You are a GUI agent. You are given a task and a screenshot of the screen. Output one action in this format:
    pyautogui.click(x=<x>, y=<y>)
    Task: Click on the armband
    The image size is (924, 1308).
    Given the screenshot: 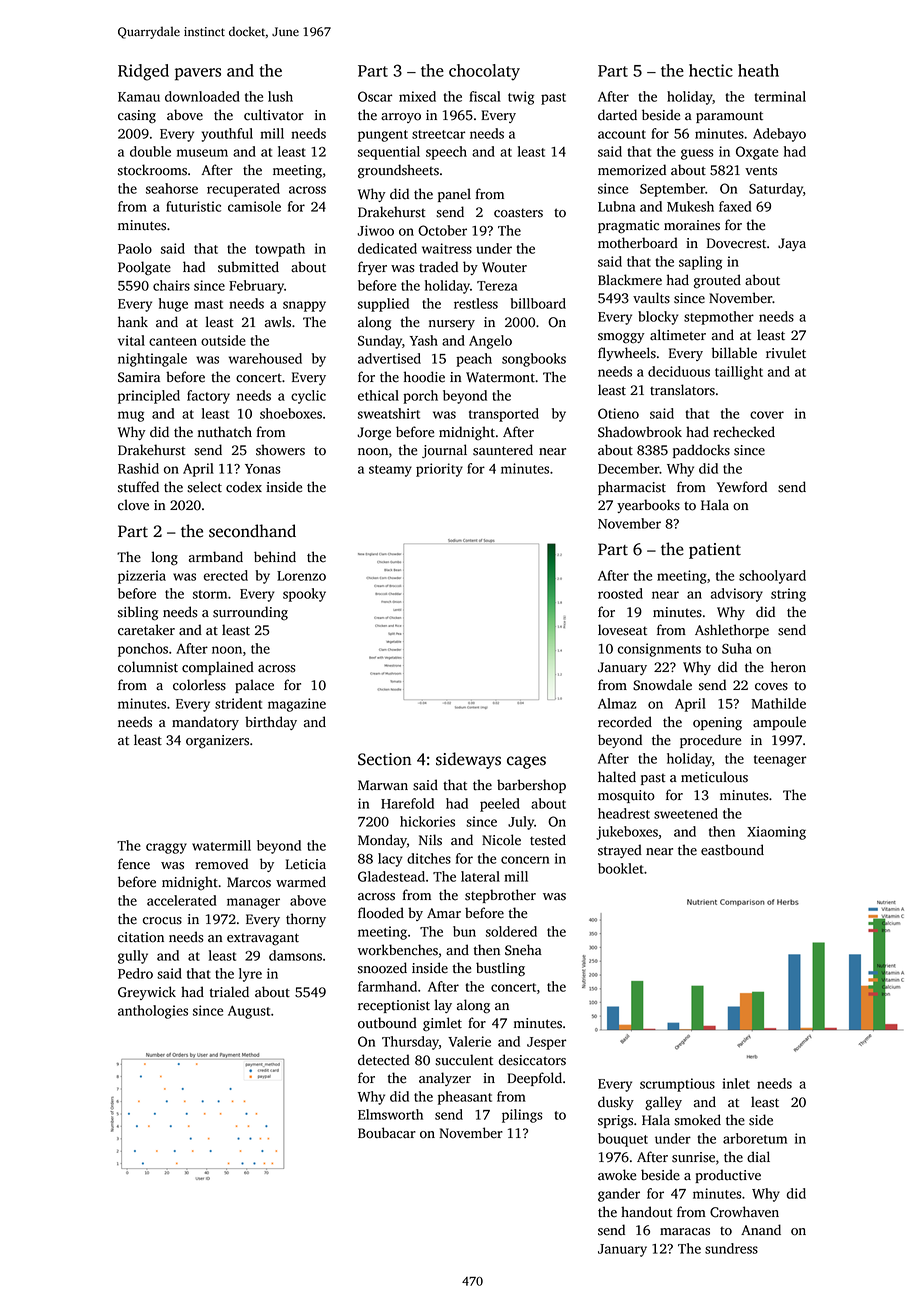 What is the action you would take?
    pyautogui.click(x=216, y=557)
